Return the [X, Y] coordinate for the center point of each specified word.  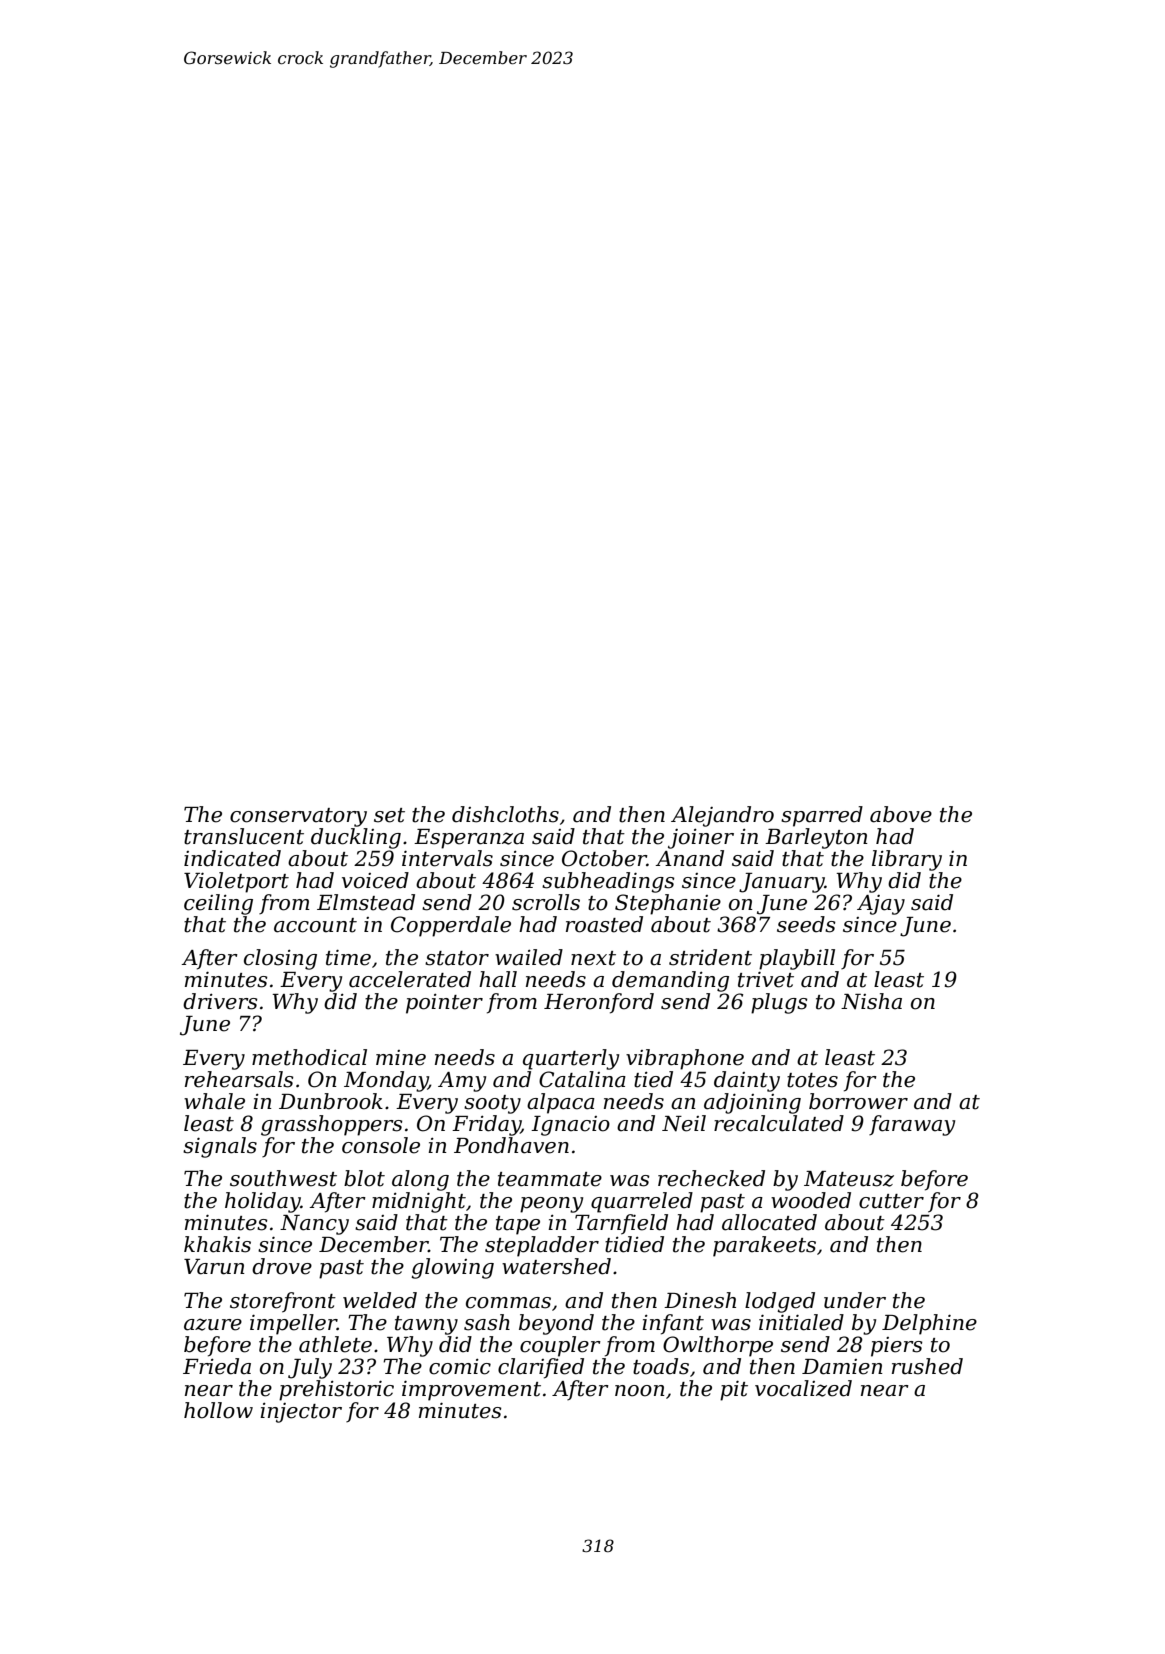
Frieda [217, 1366]
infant [673, 1324]
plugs [779, 1003]
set [389, 815]
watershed [556, 1266]
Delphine [929, 1324]
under [855, 1300]
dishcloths [505, 814]
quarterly [571, 1059]
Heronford [599, 1003]
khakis [217, 1244]
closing [280, 959]
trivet [766, 979]
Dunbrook [331, 1101]
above [901, 814]
